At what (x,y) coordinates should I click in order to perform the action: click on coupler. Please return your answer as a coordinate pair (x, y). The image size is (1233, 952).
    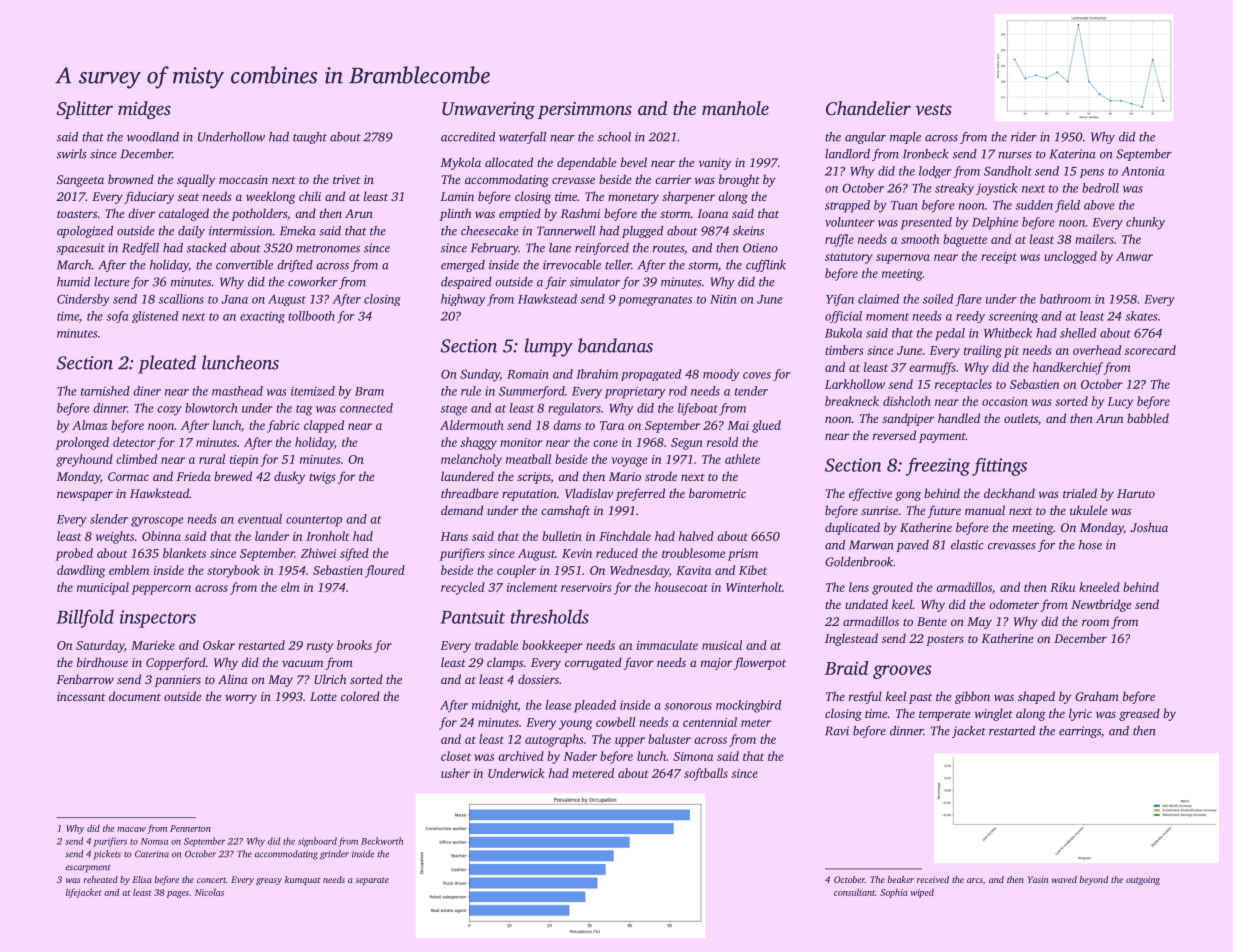
    Looking at the image, I should click on (516, 571).
